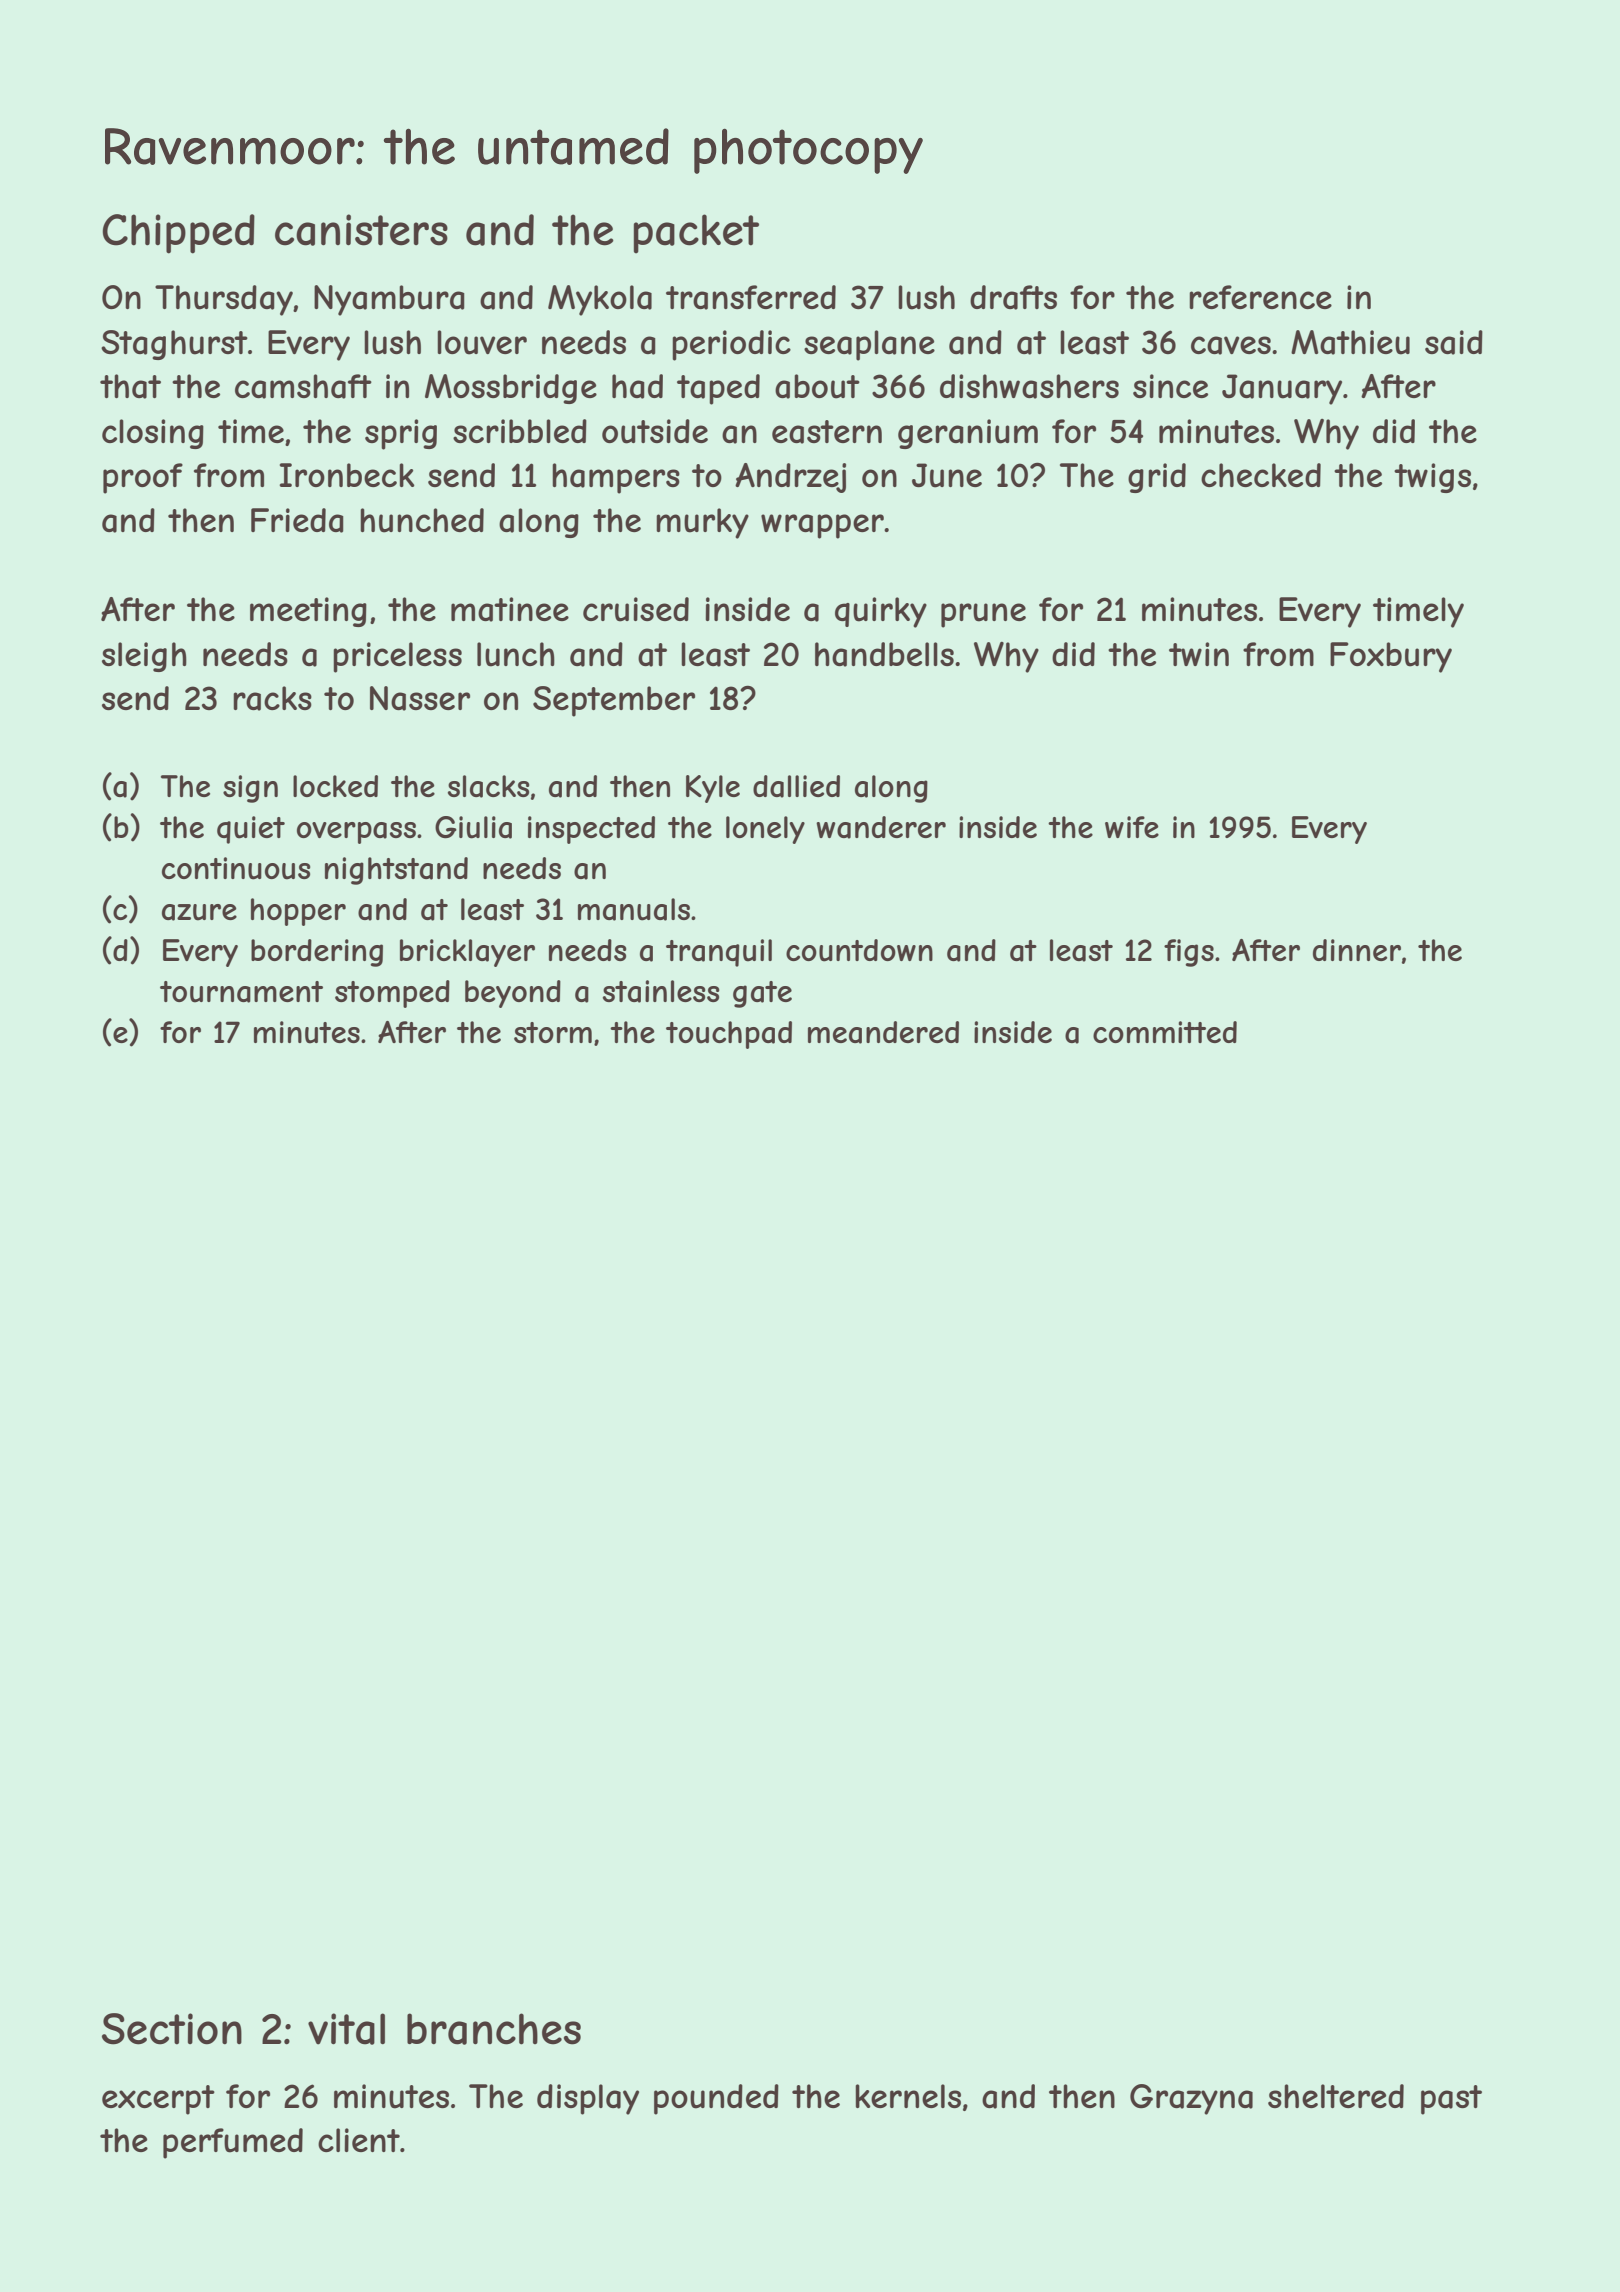 Image resolution: width=1620 pixels, height=2292 pixels. Describe the element at coordinates (637, 386) in the image. I see `had` at that location.
